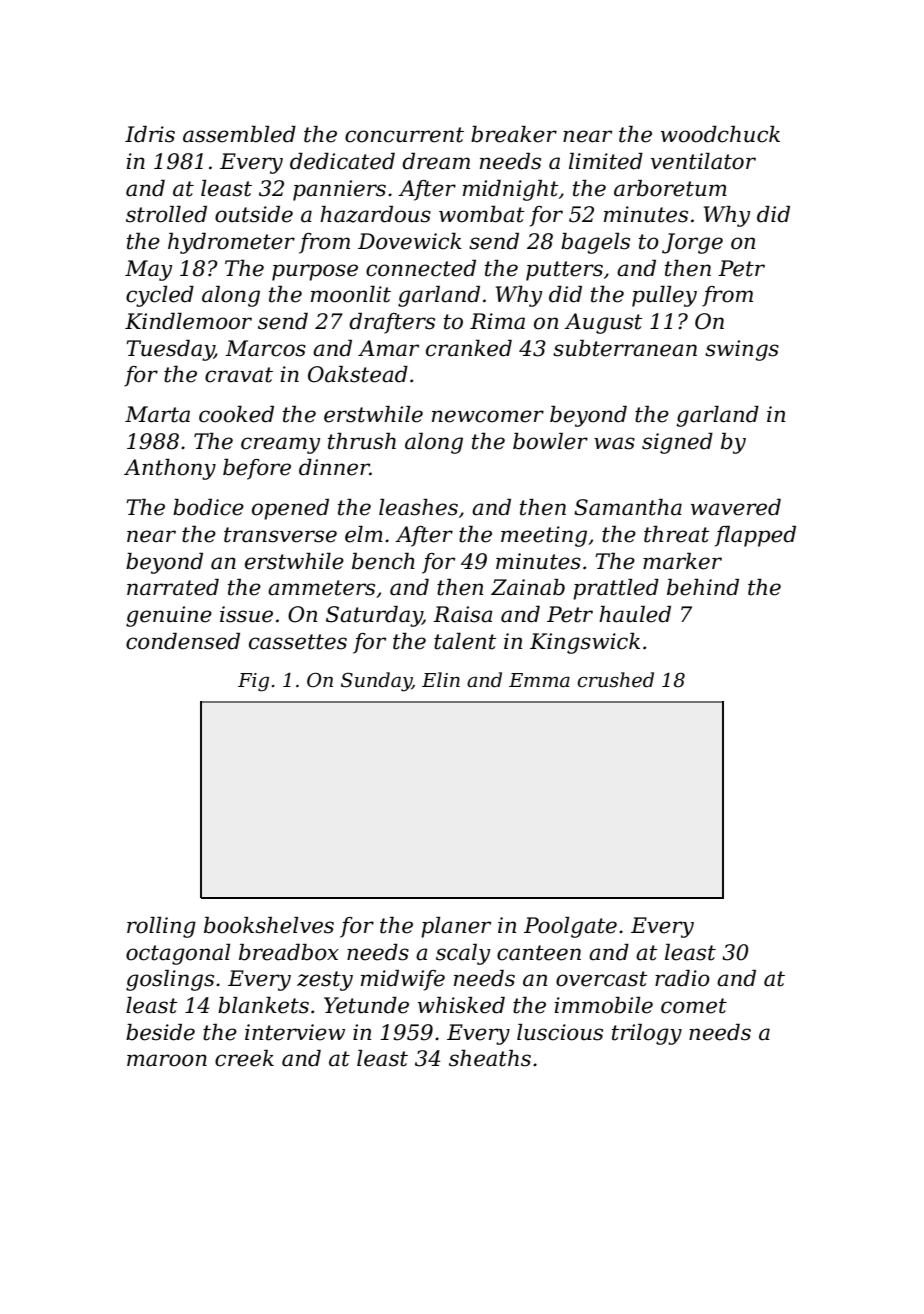 The image size is (924, 1314). I want to click on Emma, so click(539, 680).
